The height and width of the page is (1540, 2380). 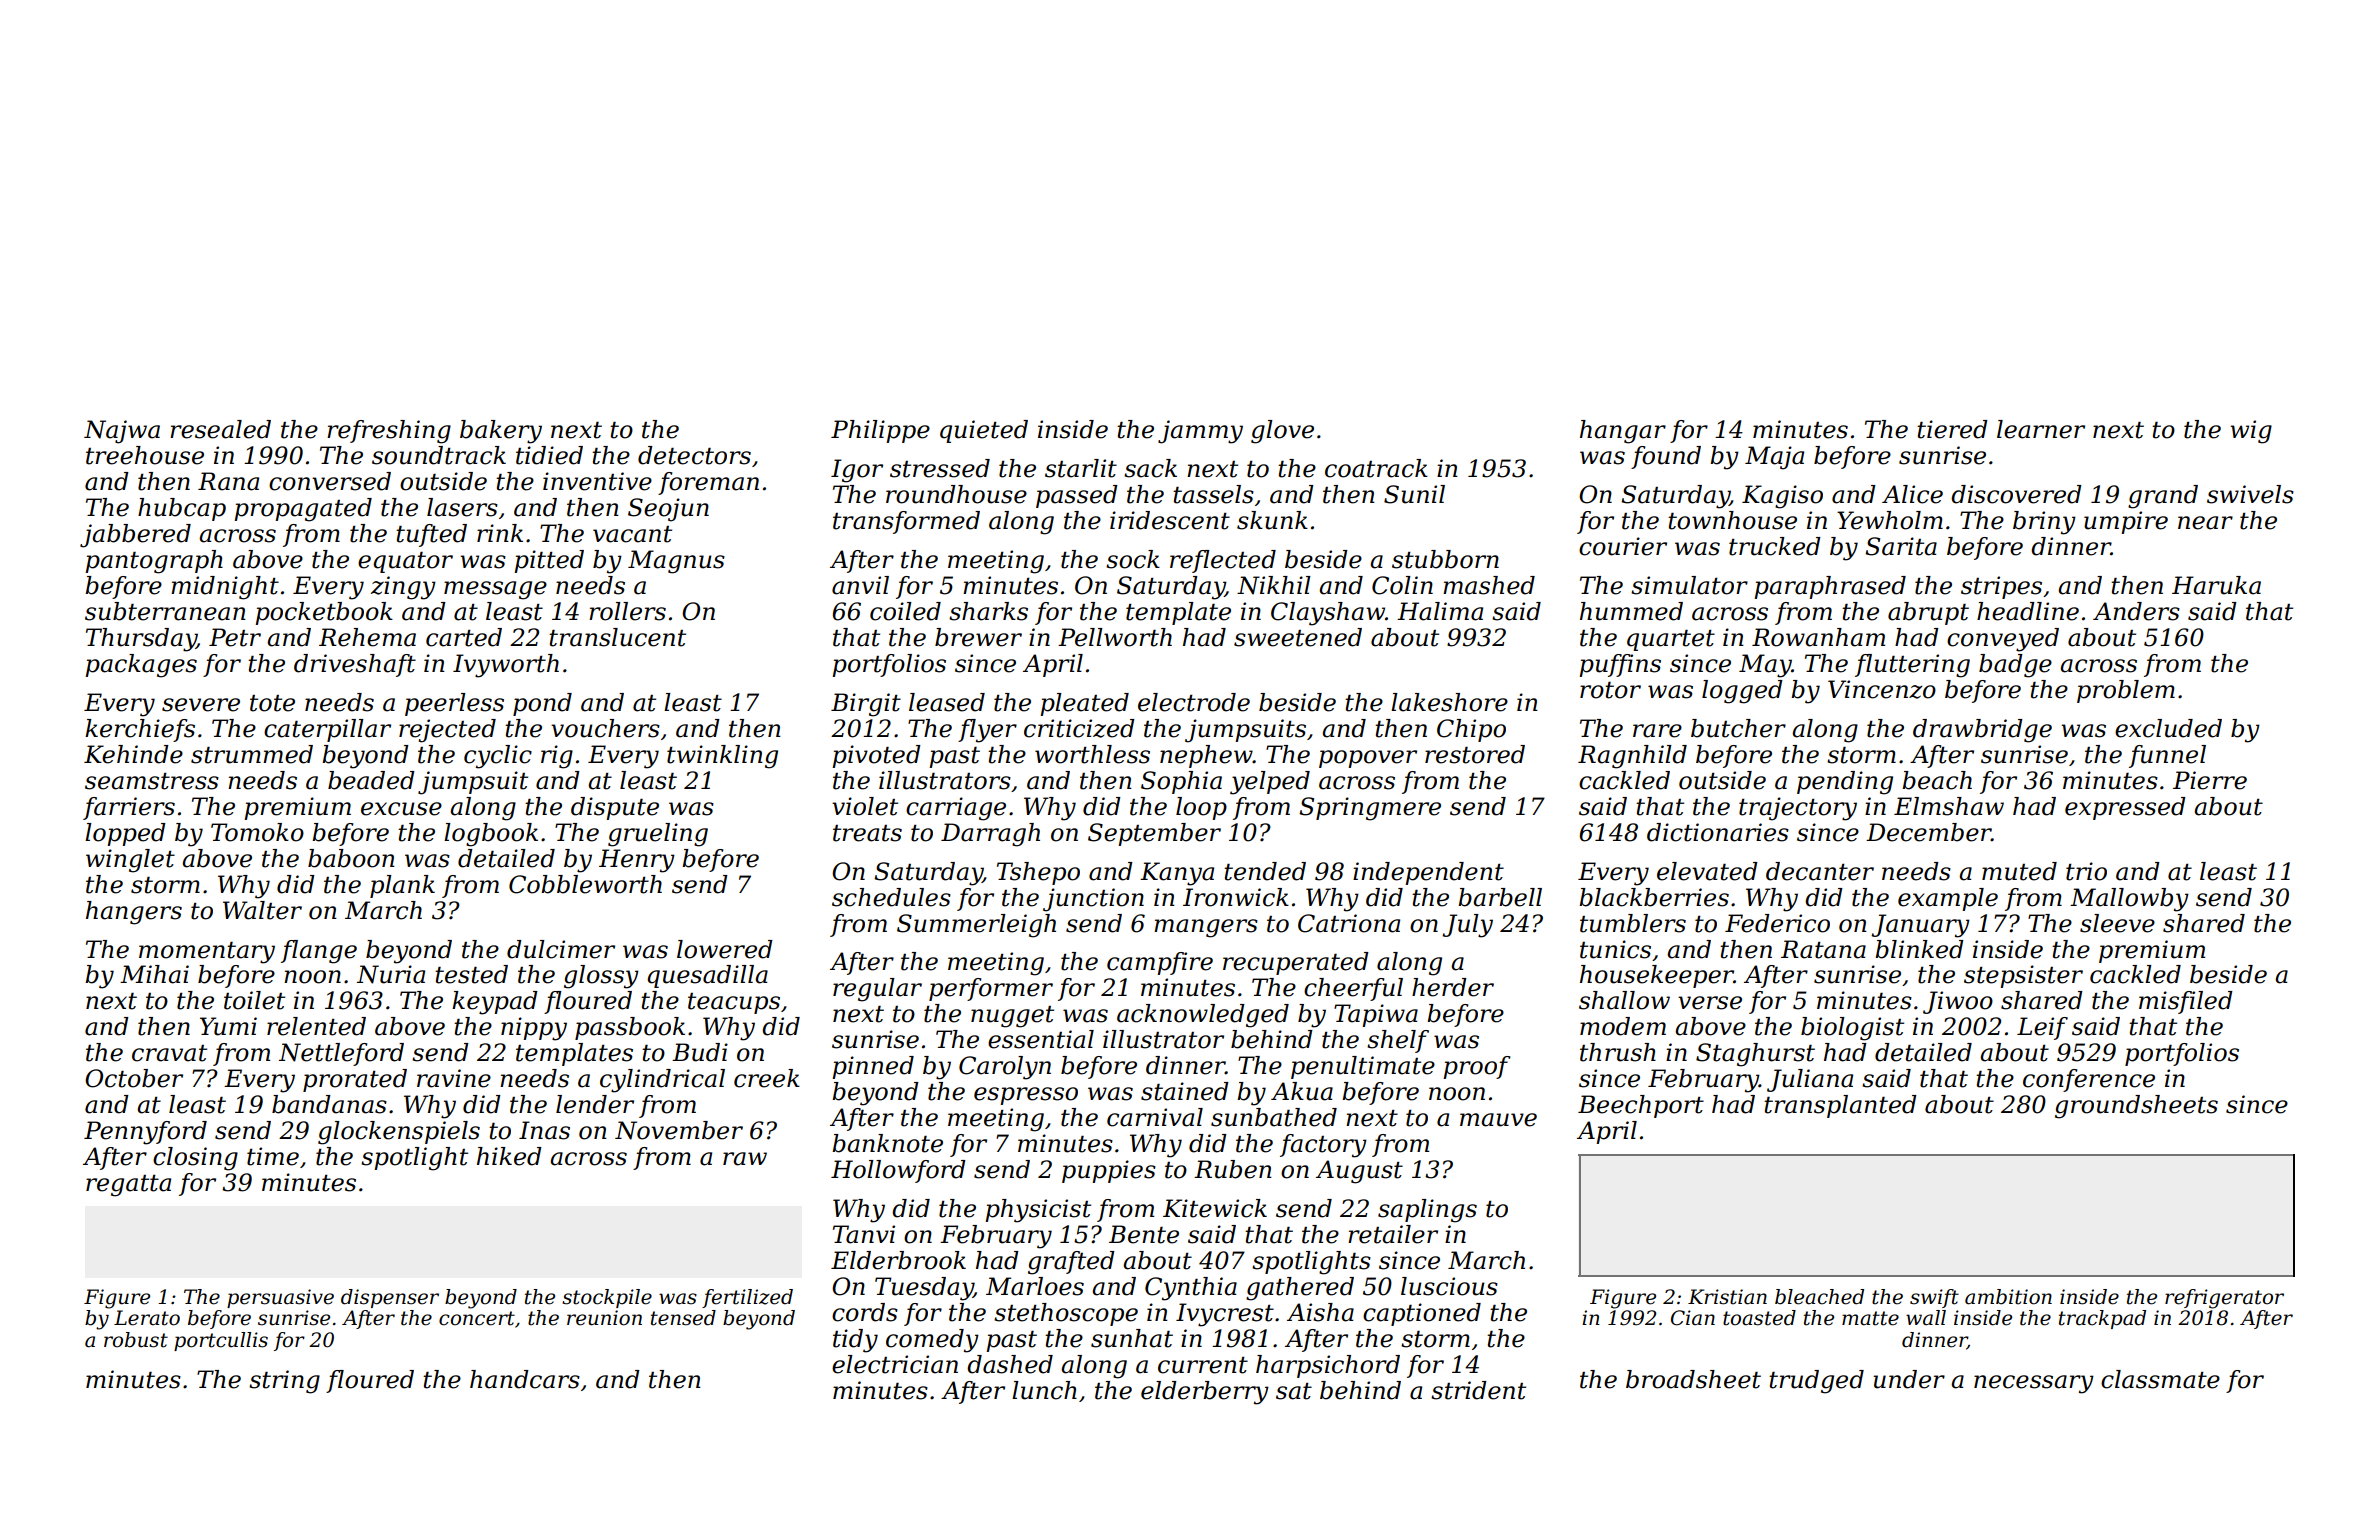 I want to click on Halima, so click(x=1440, y=611).
